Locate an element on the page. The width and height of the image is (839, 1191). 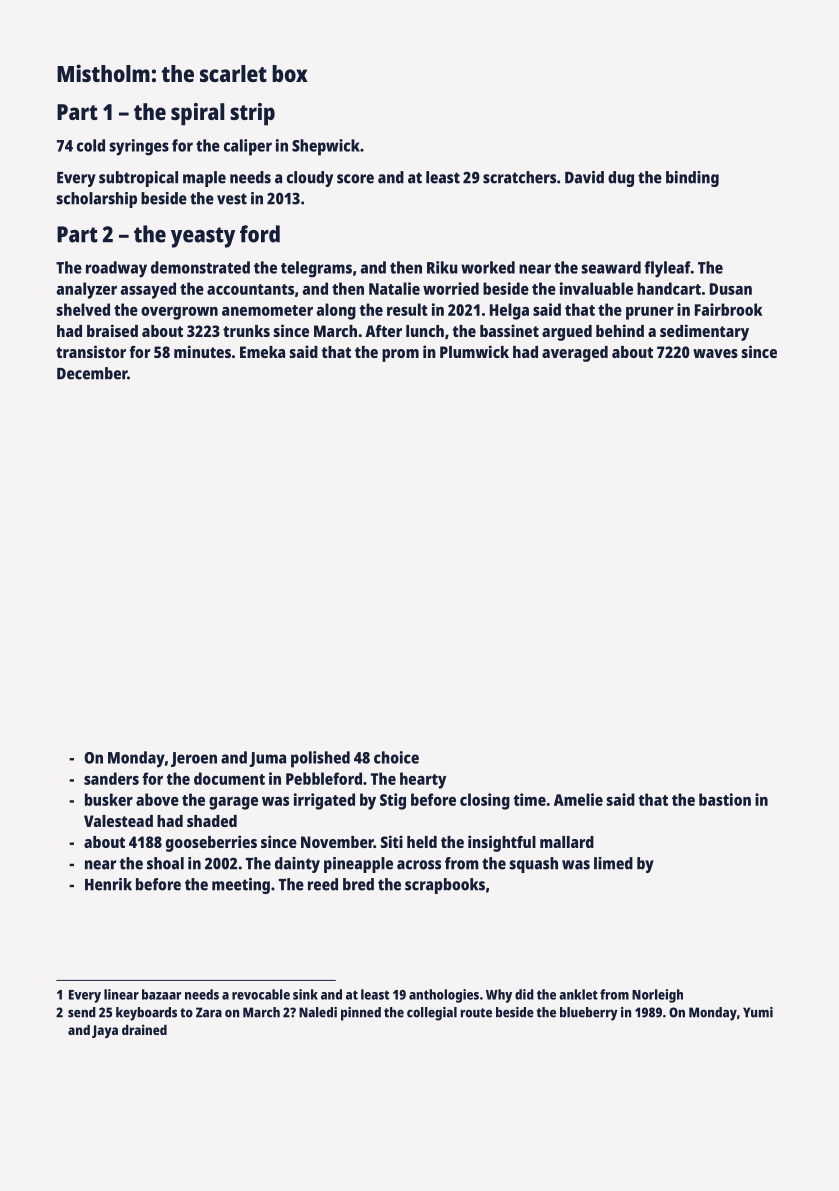
scrapbooks is located at coordinates (445, 886).
